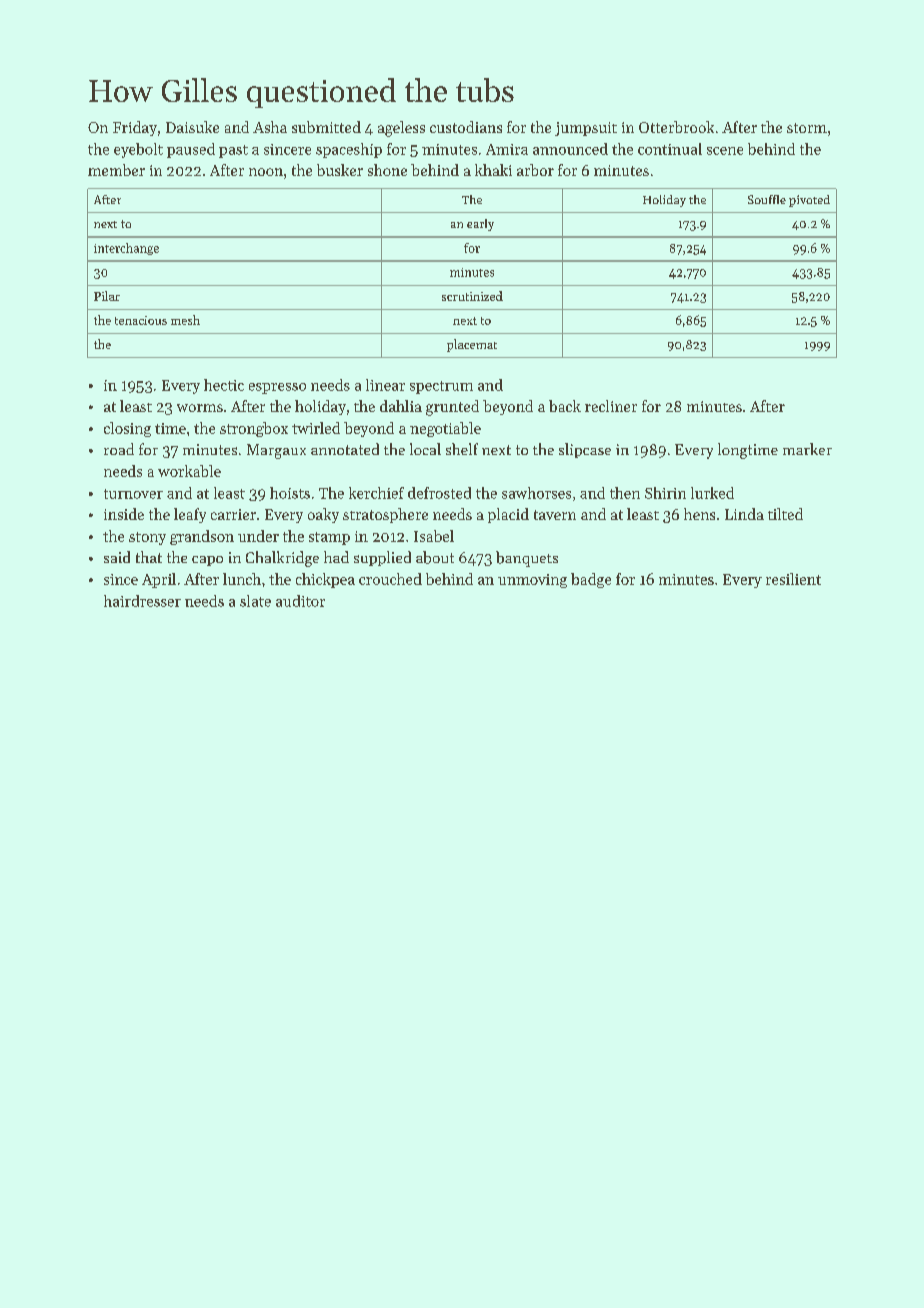 The width and height of the document is (924, 1308). I want to click on pivoted, so click(809, 201).
